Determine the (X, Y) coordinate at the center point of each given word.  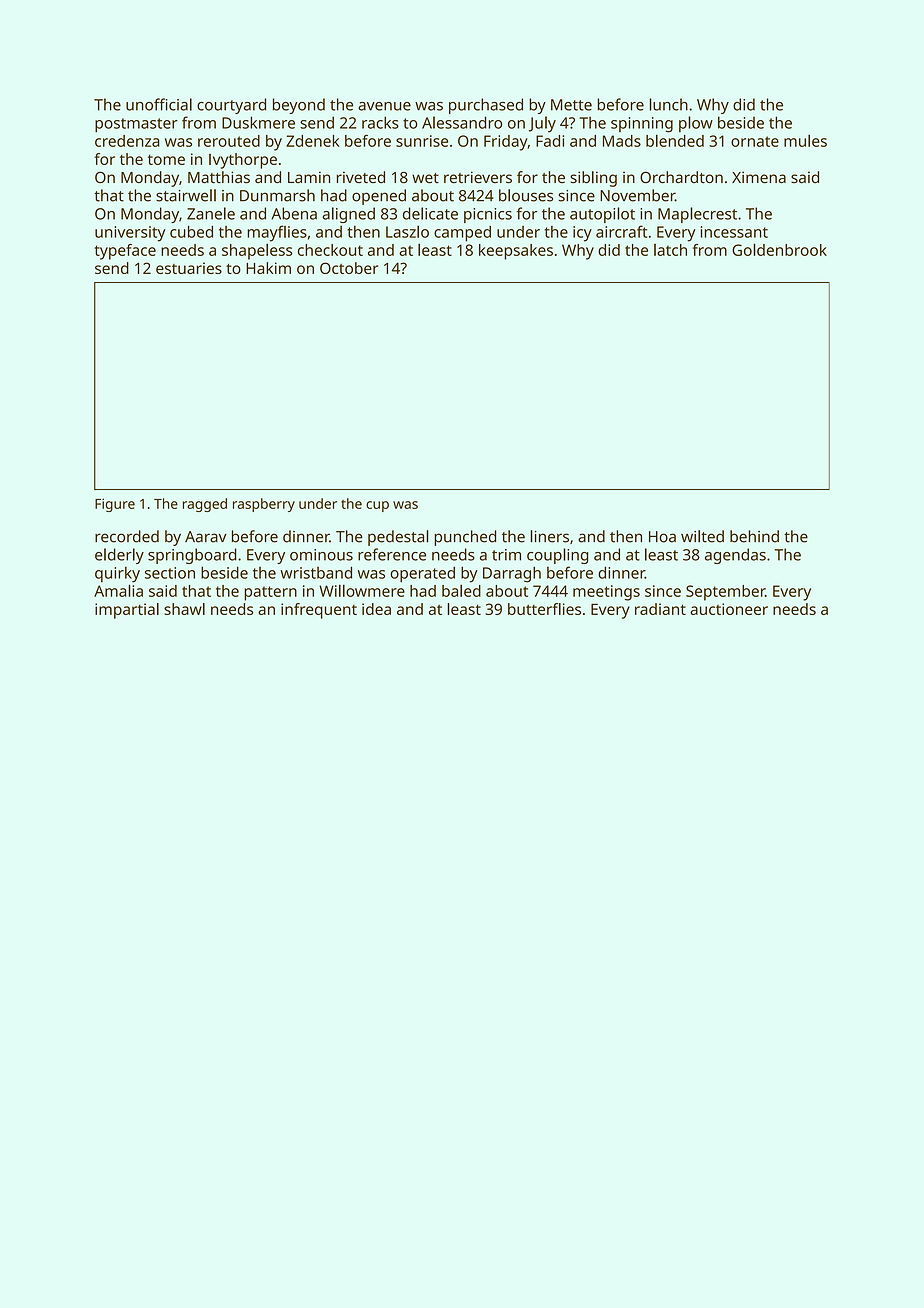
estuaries (189, 268)
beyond (299, 106)
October (349, 268)
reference (392, 554)
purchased (486, 106)
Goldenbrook (779, 249)
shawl (184, 609)
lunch (668, 104)
